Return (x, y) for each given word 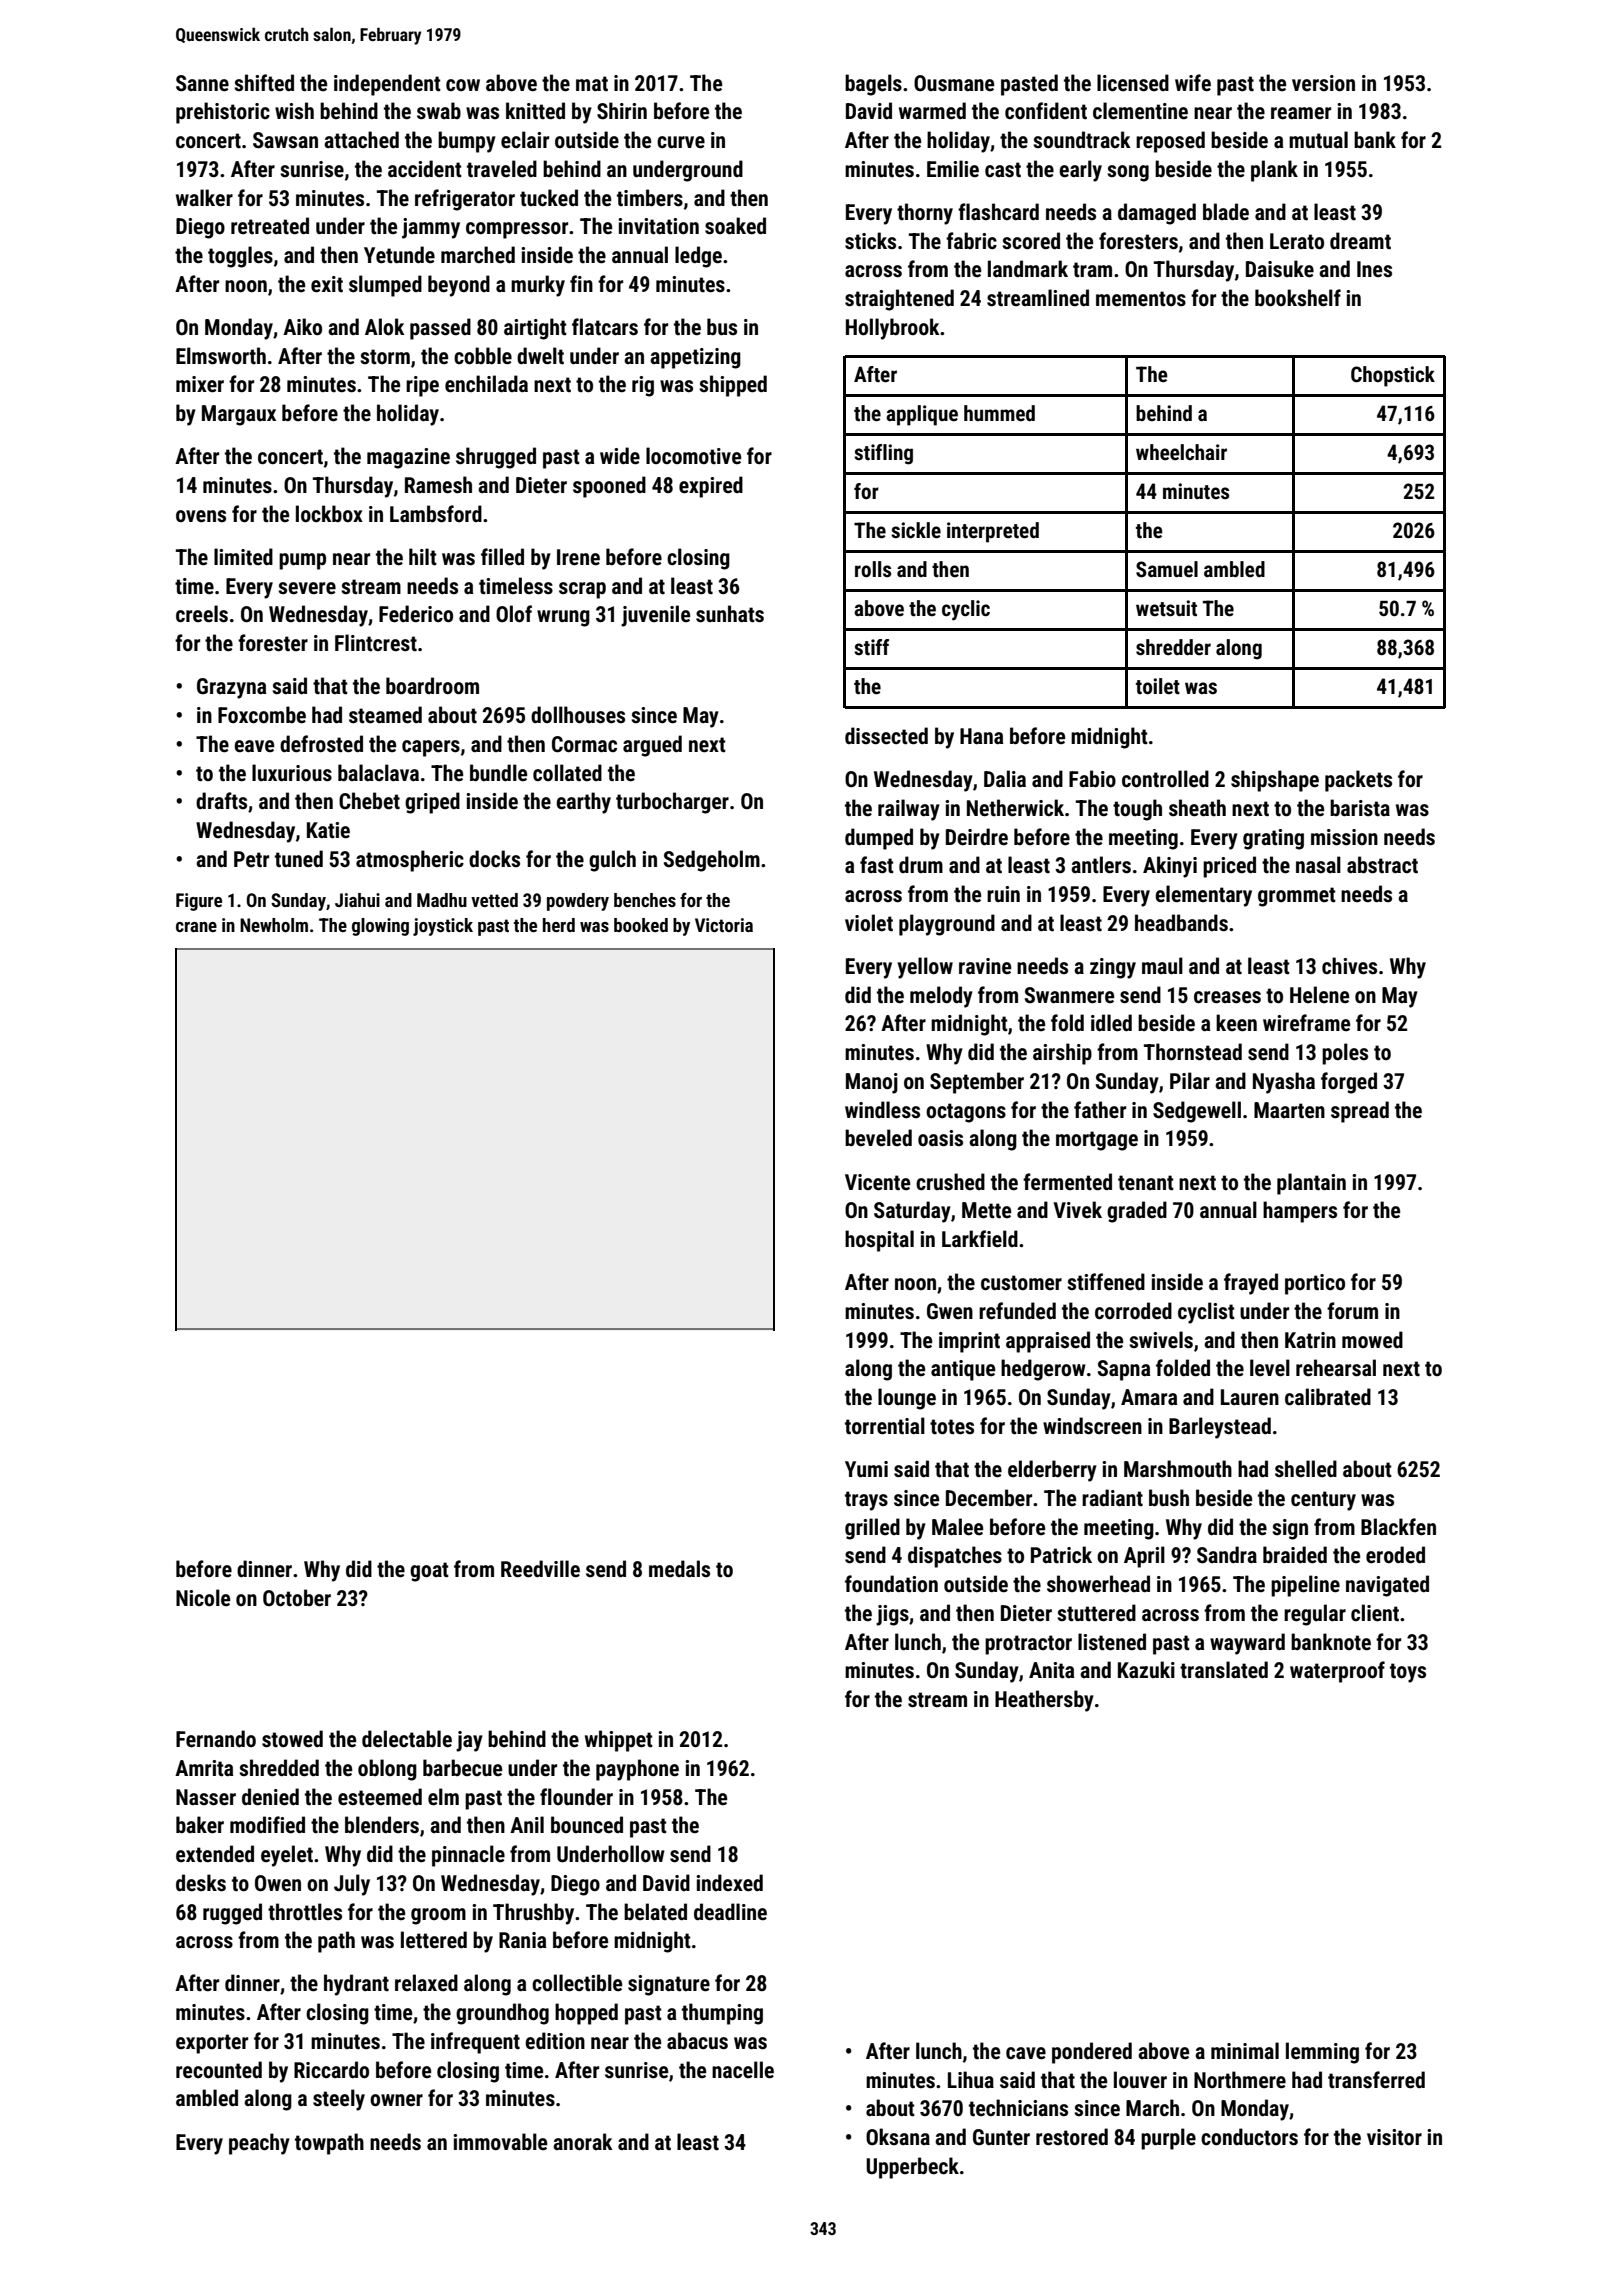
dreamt (1360, 241)
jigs (892, 1615)
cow (463, 85)
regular (1315, 1615)
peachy (259, 2144)
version (1323, 83)
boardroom (432, 685)
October (297, 1598)
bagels (873, 85)
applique (922, 415)
